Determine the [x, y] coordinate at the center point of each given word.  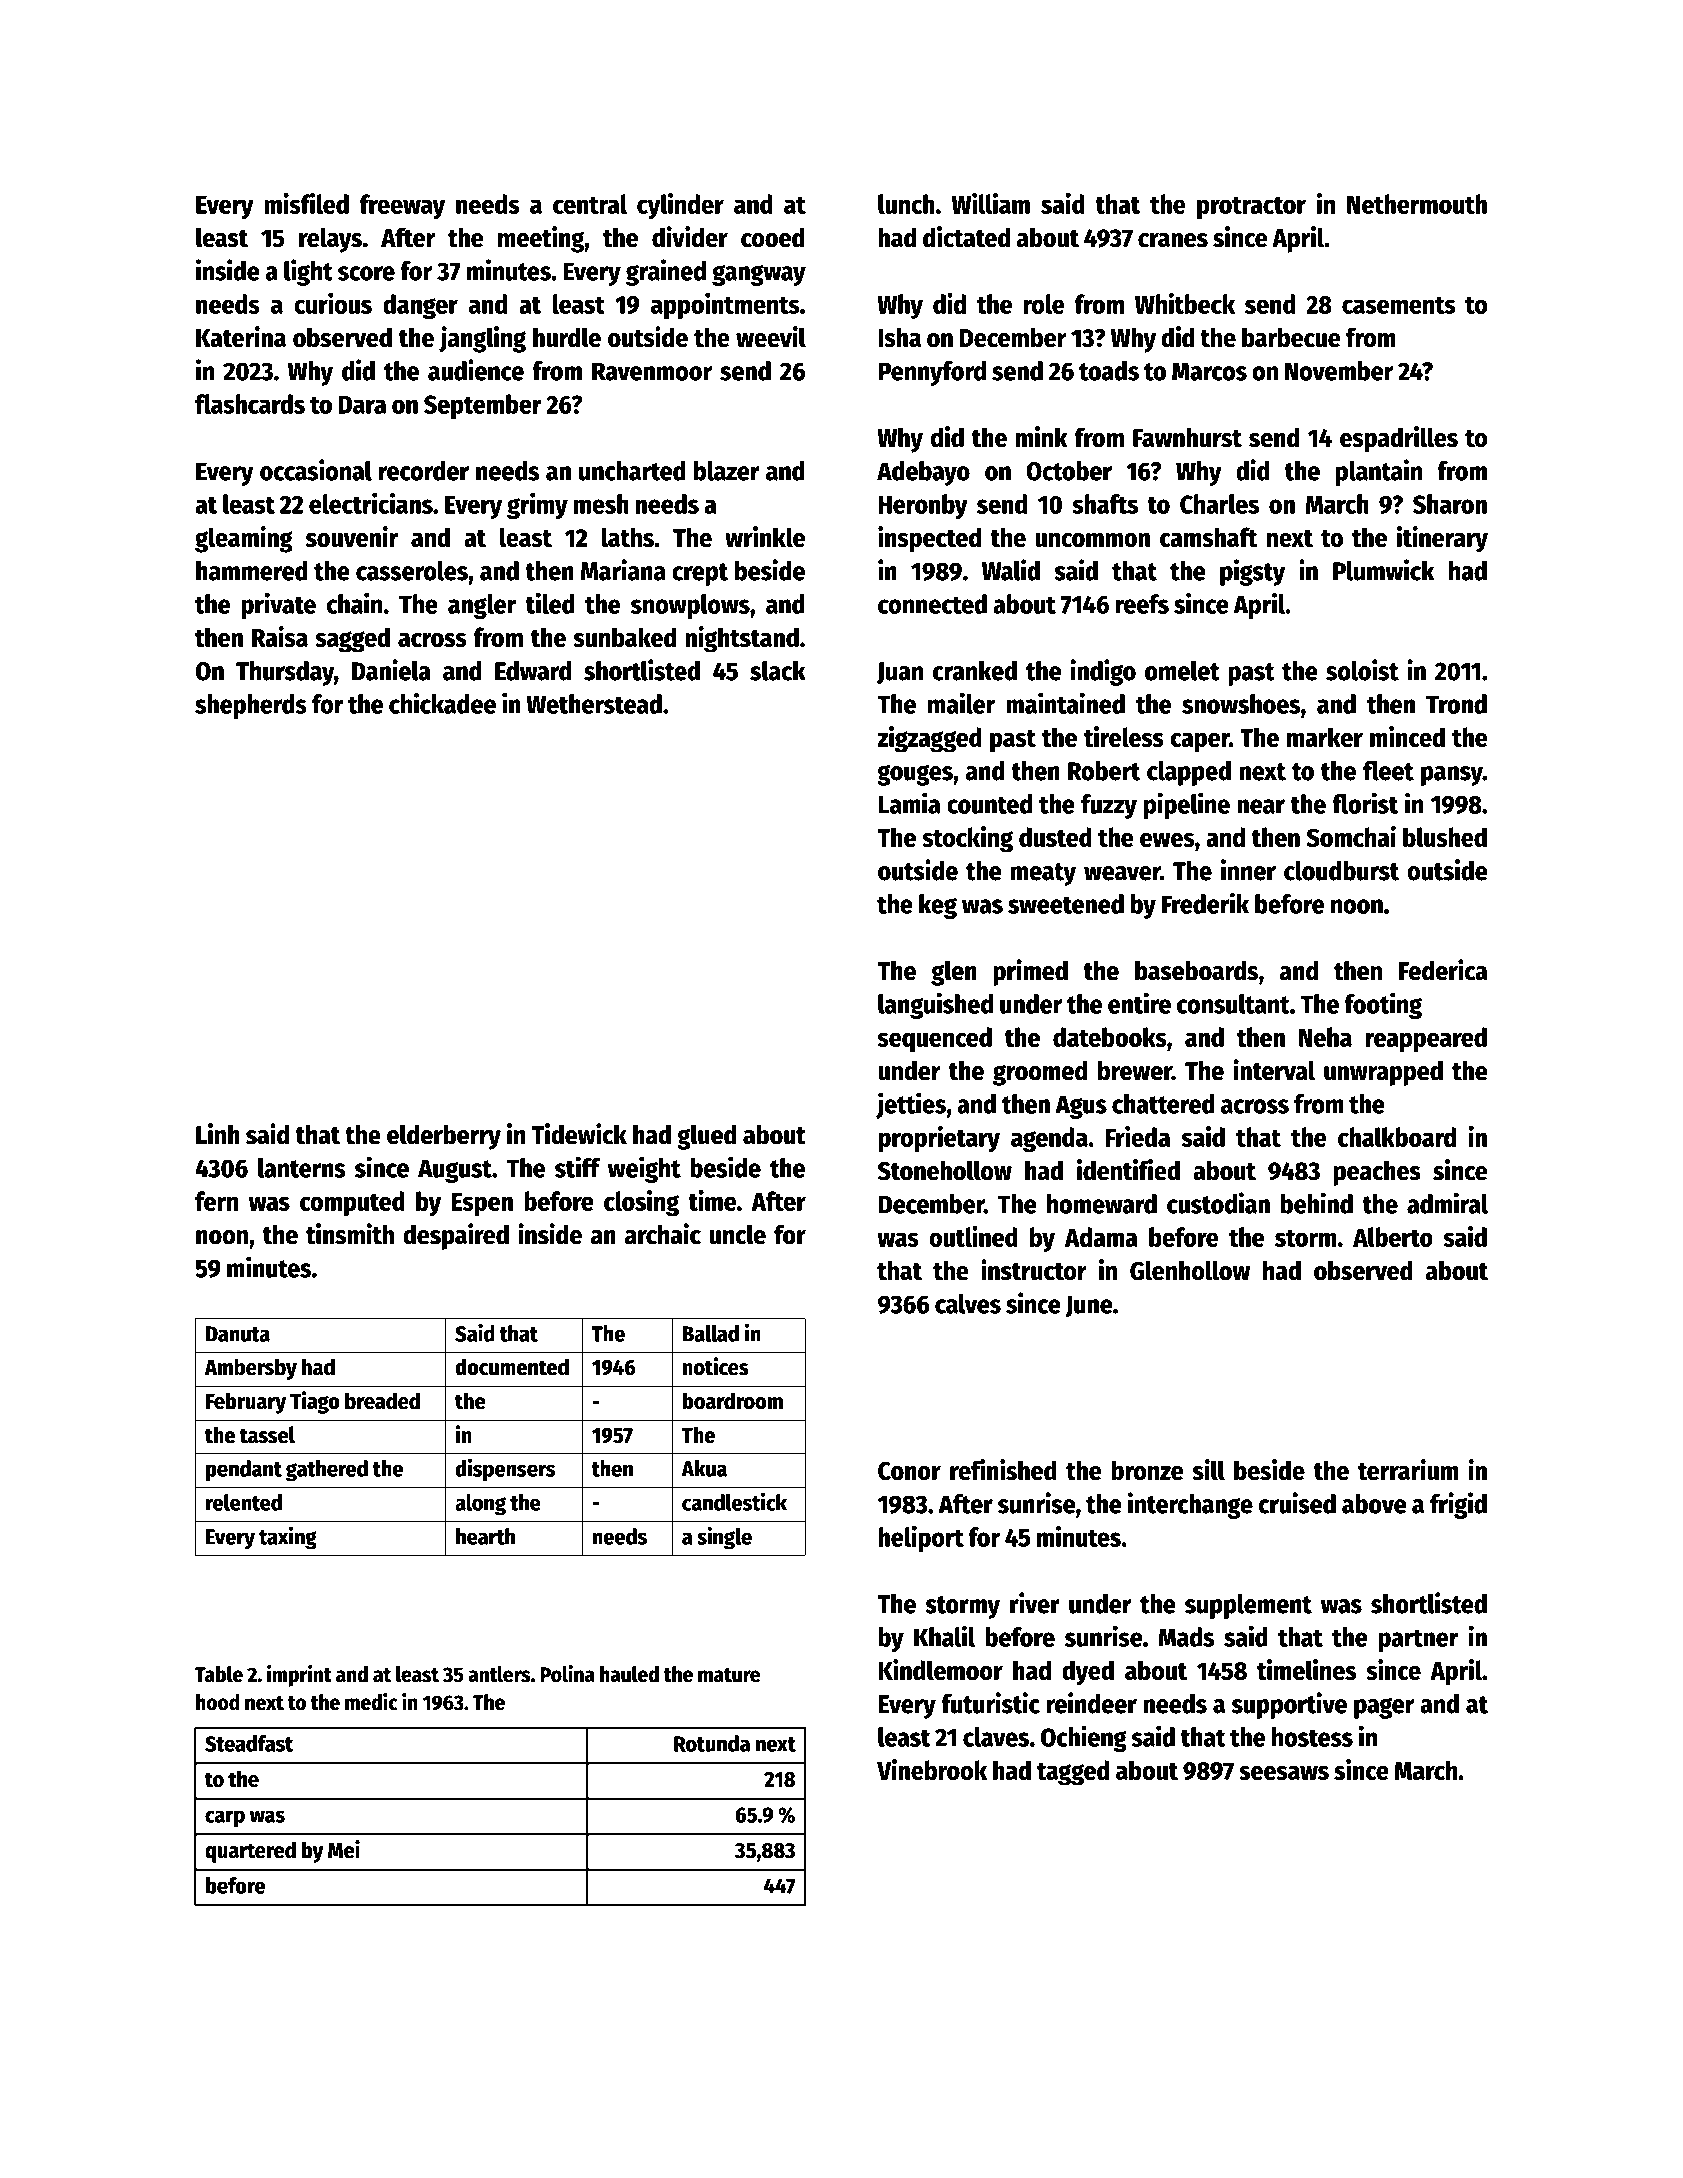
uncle [737, 1234]
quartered [250, 1852]
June [1089, 1306]
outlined [973, 1236]
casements [1399, 305]
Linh [218, 1133]
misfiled [306, 203]
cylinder [680, 206]
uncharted [632, 471]
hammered [252, 571]
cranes [1173, 240]
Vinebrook [932, 1769]
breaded [382, 1401]
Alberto [1393, 1237]
